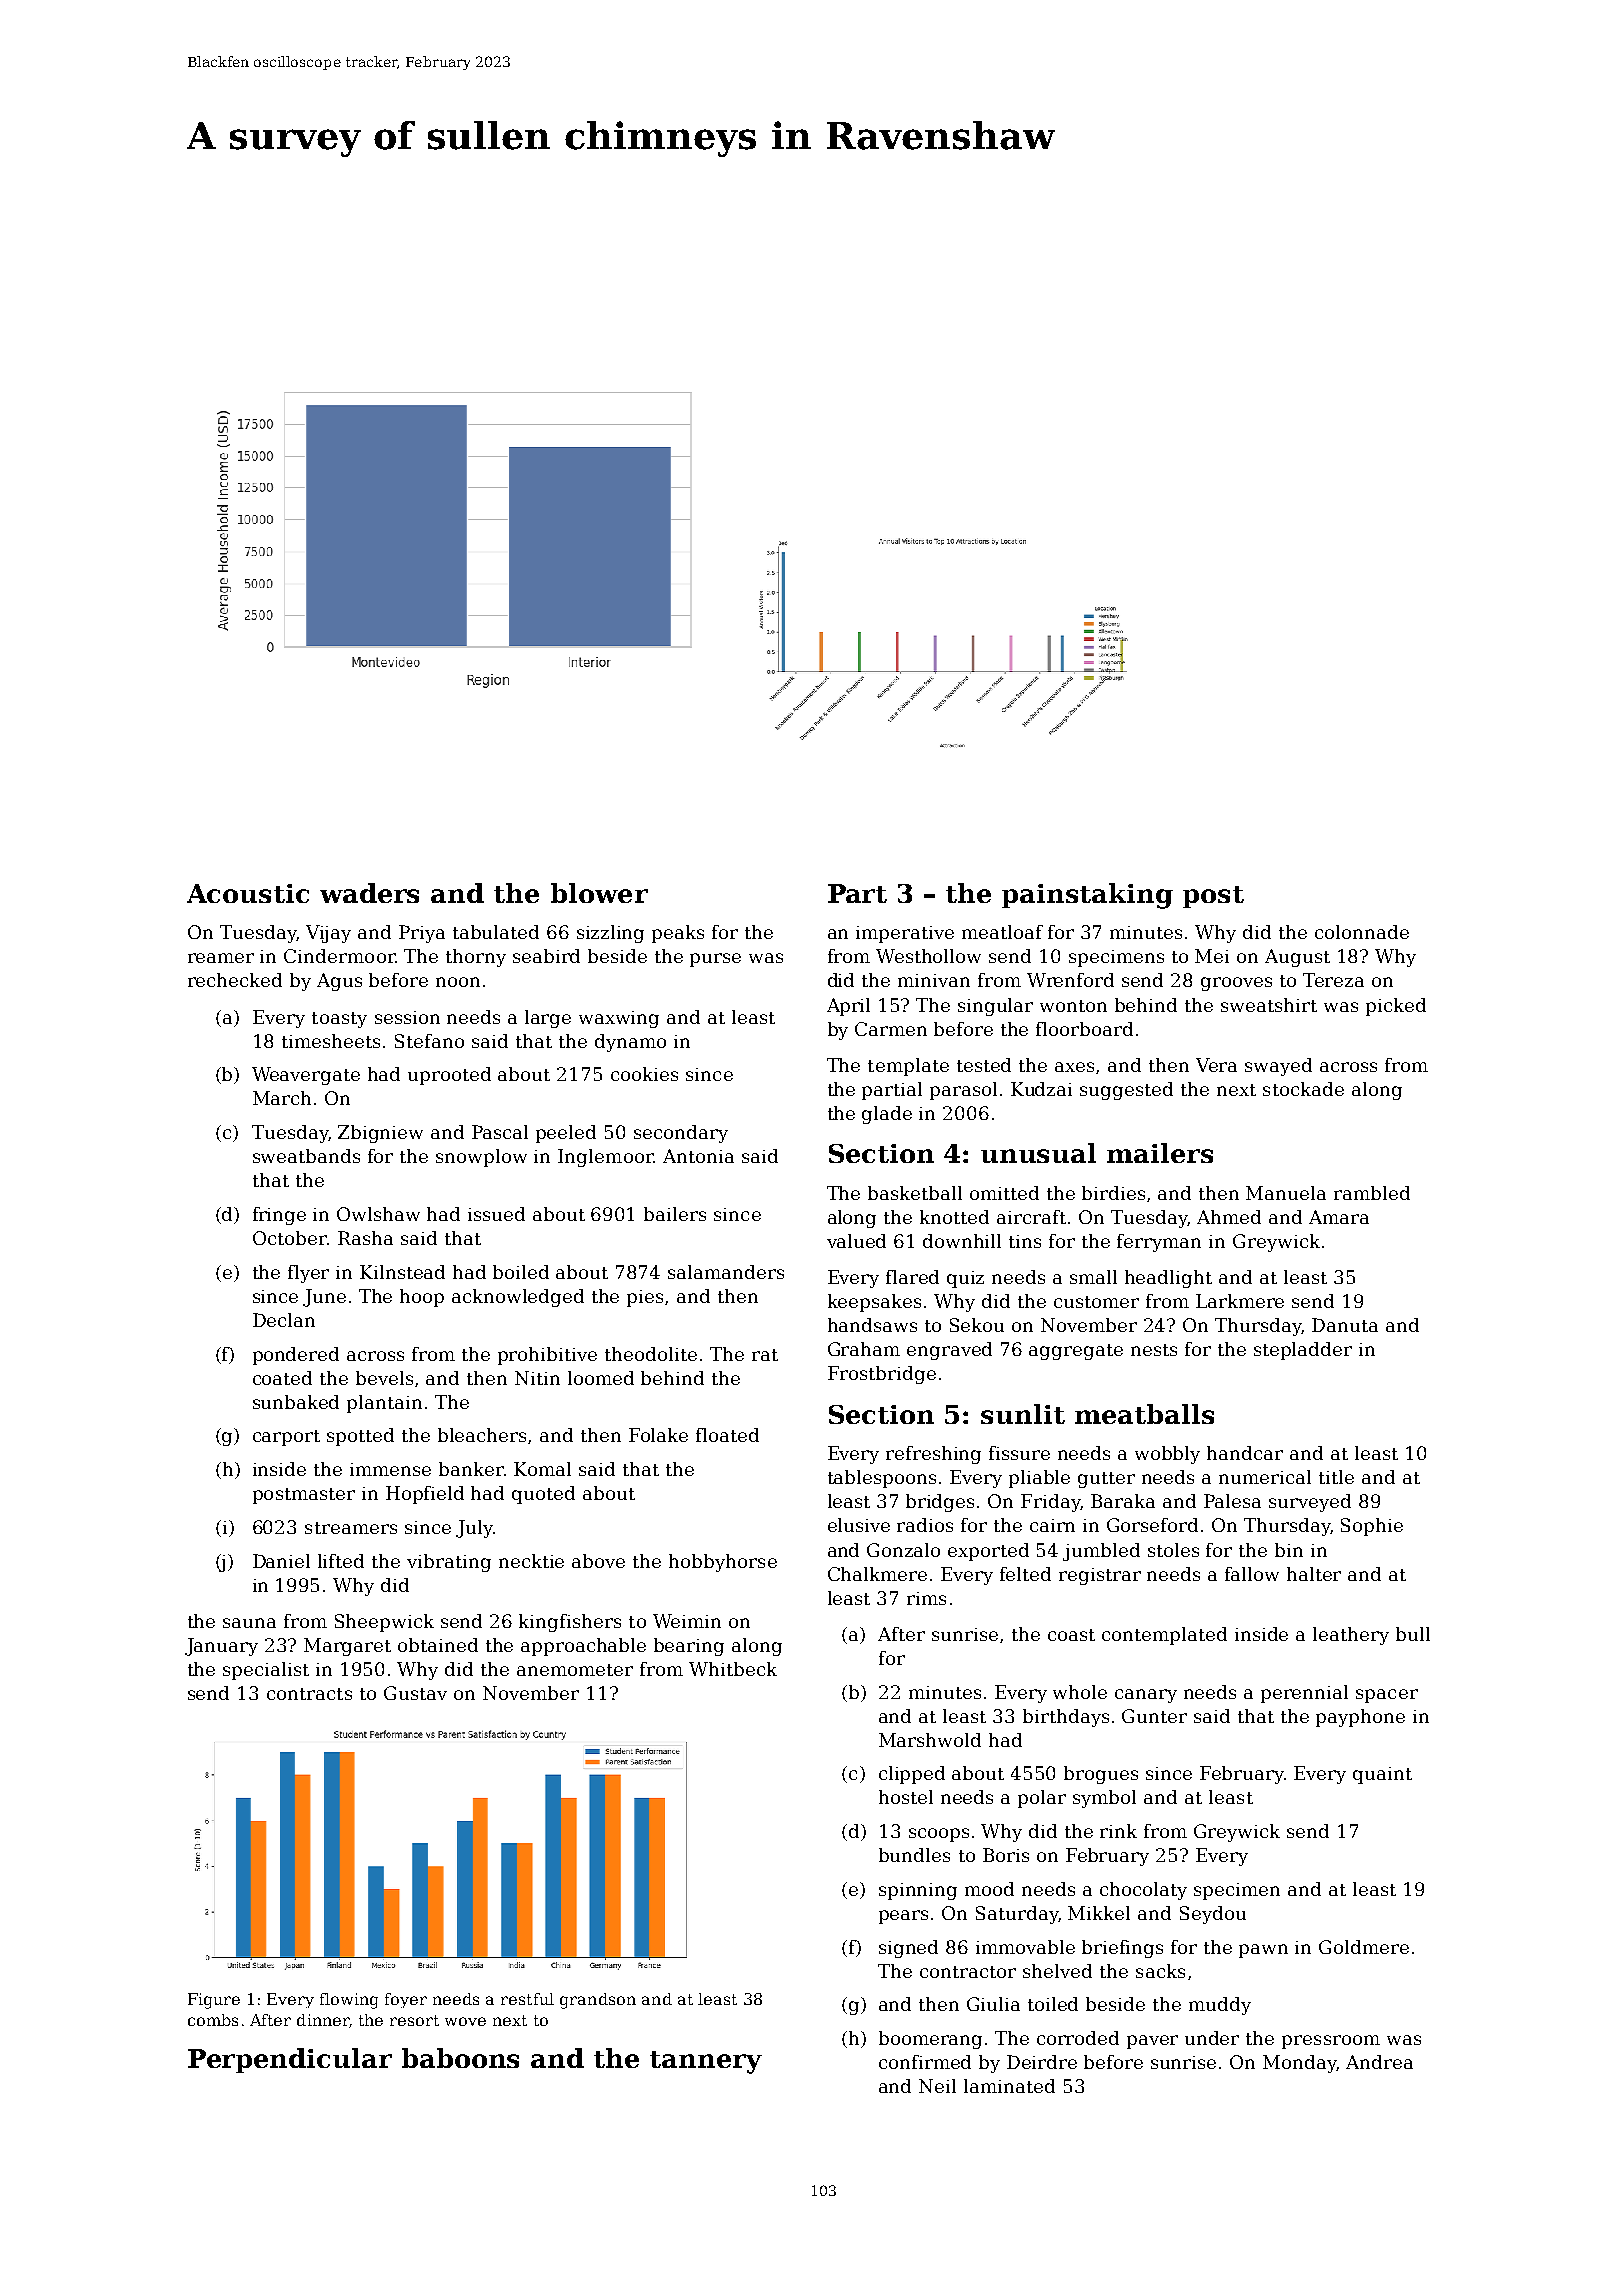 The width and height of the screenshot is (1620, 2292). Describe the element at coordinates (290, 2060) in the screenshot. I see `Perpendicular` at that location.
